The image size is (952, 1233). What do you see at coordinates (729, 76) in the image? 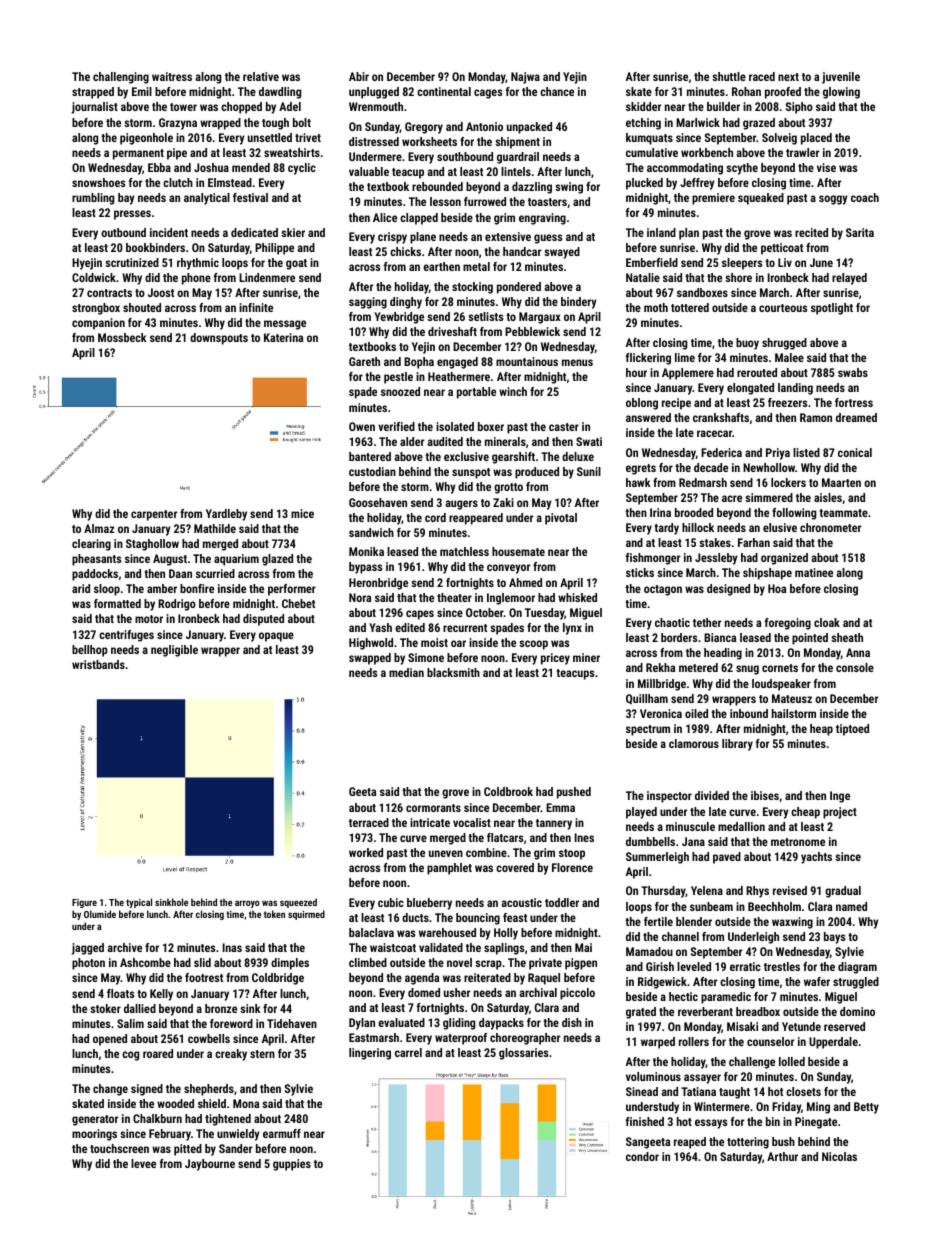
I see `shuttle` at bounding box center [729, 76].
